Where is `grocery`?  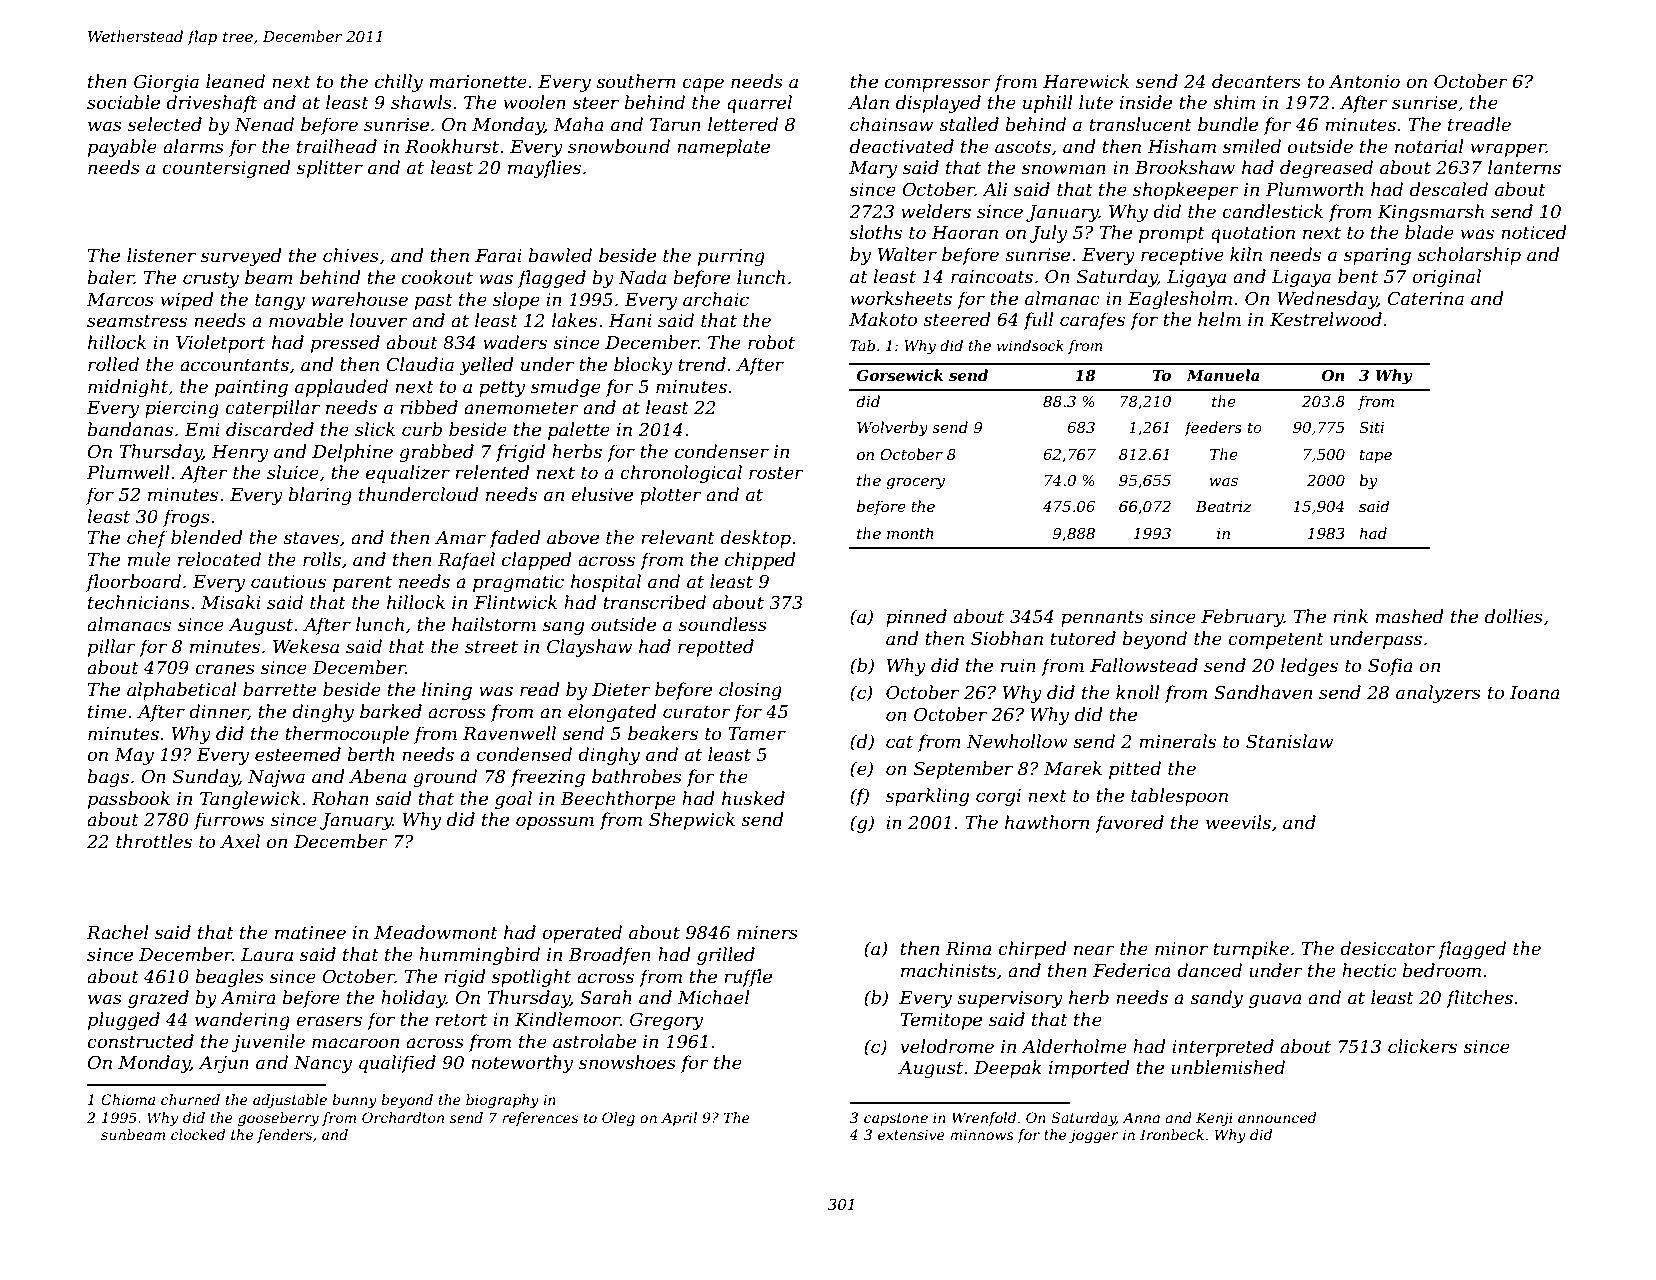 grocery is located at coordinates (915, 484).
